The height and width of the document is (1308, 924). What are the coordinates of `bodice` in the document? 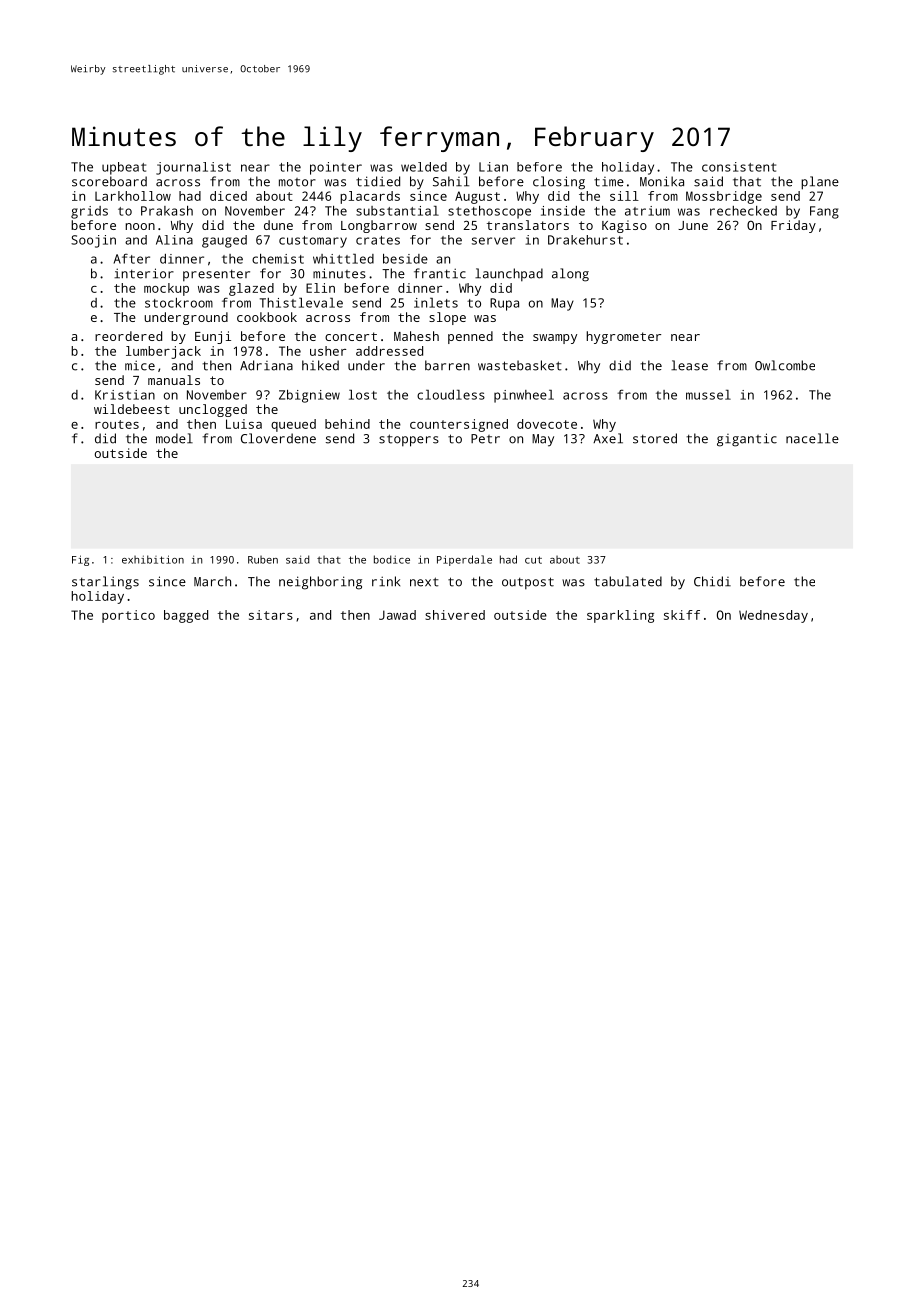 It's located at (392, 559).
